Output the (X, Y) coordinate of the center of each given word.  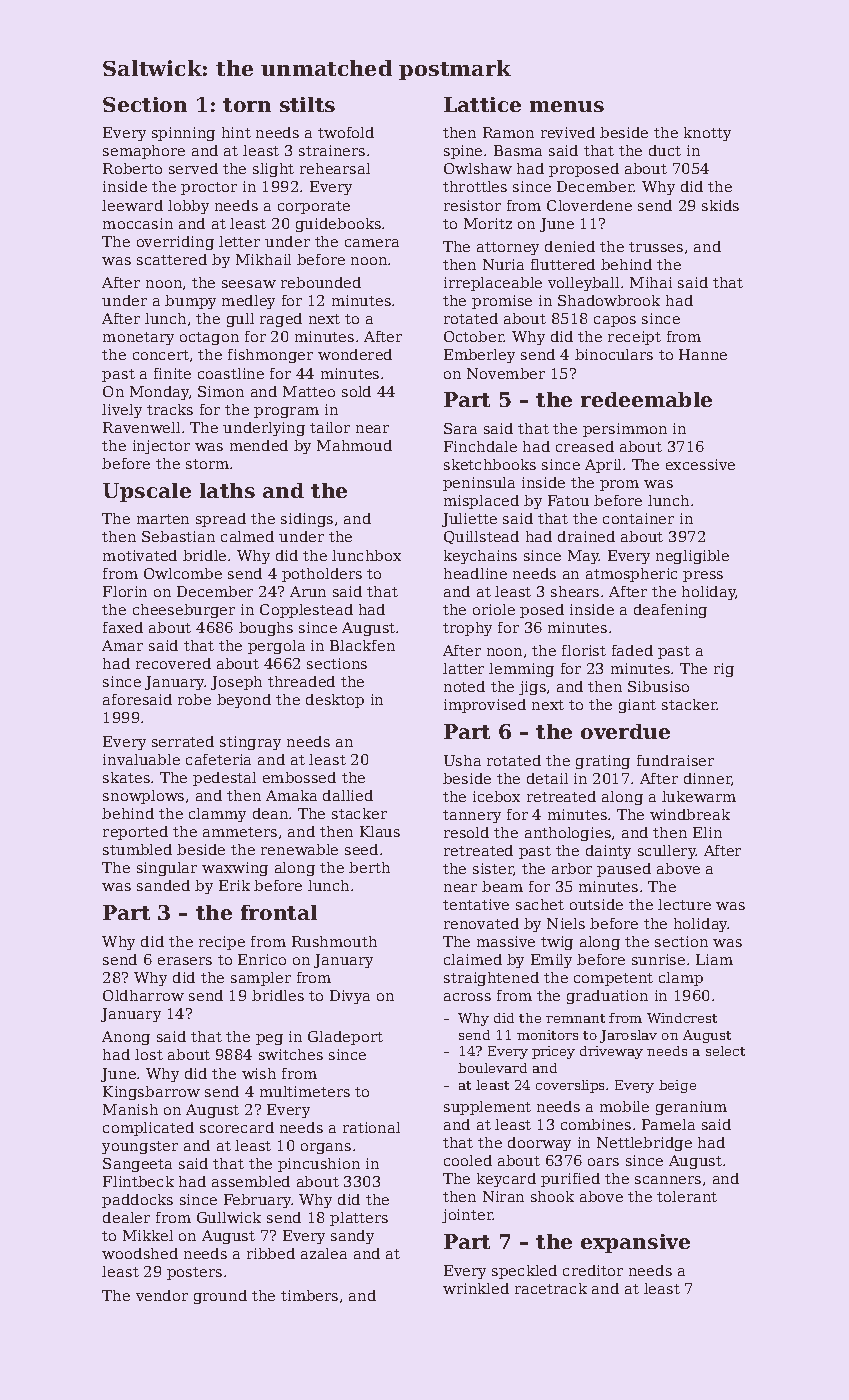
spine (463, 152)
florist (584, 650)
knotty (707, 134)
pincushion (319, 1165)
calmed (247, 536)
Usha (462, 760)
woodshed (140, 1253)
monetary (138, 338)
